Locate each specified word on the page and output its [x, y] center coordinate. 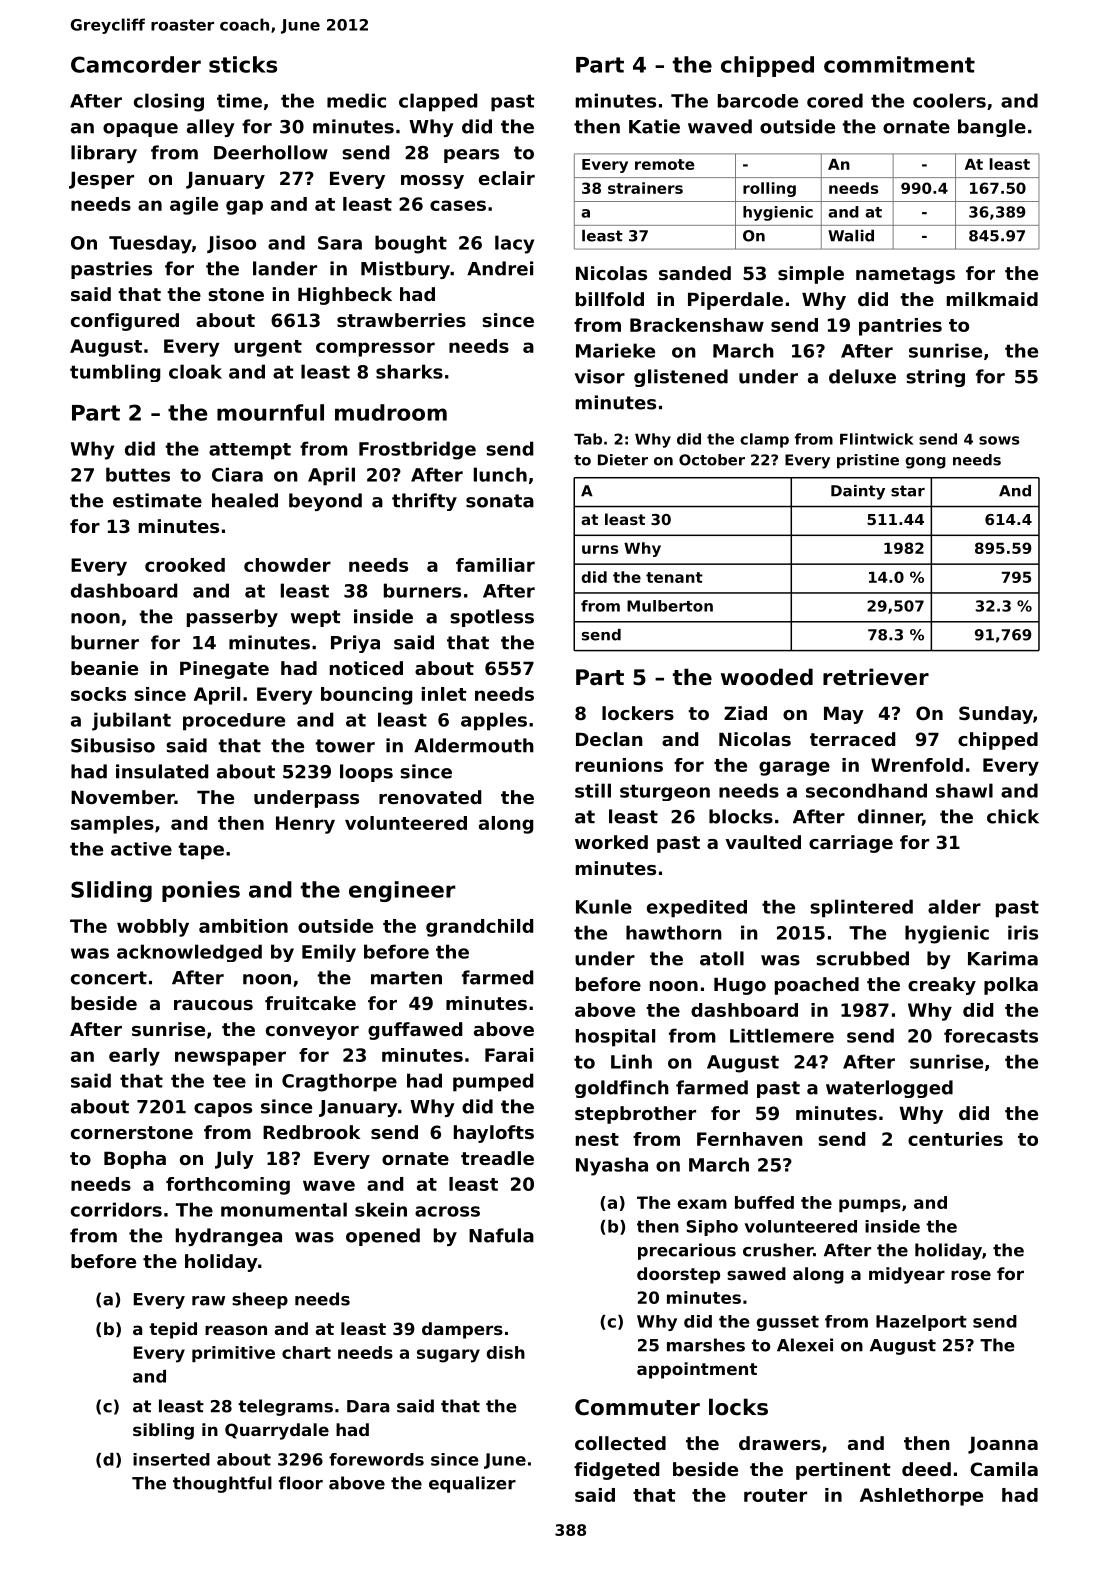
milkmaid [992, 299]
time [239, 100]
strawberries [401, 320]
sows [999, 440]
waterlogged [889, 1089]
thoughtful [222, 1484]
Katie [654, 126]
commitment [899, 64]
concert [109, 978]
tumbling [115, 373]
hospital [615, 1038]
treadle [497, 1158]
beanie [104, 668]
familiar [495, 565]
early [134, 1057]
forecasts [991, 1036]
